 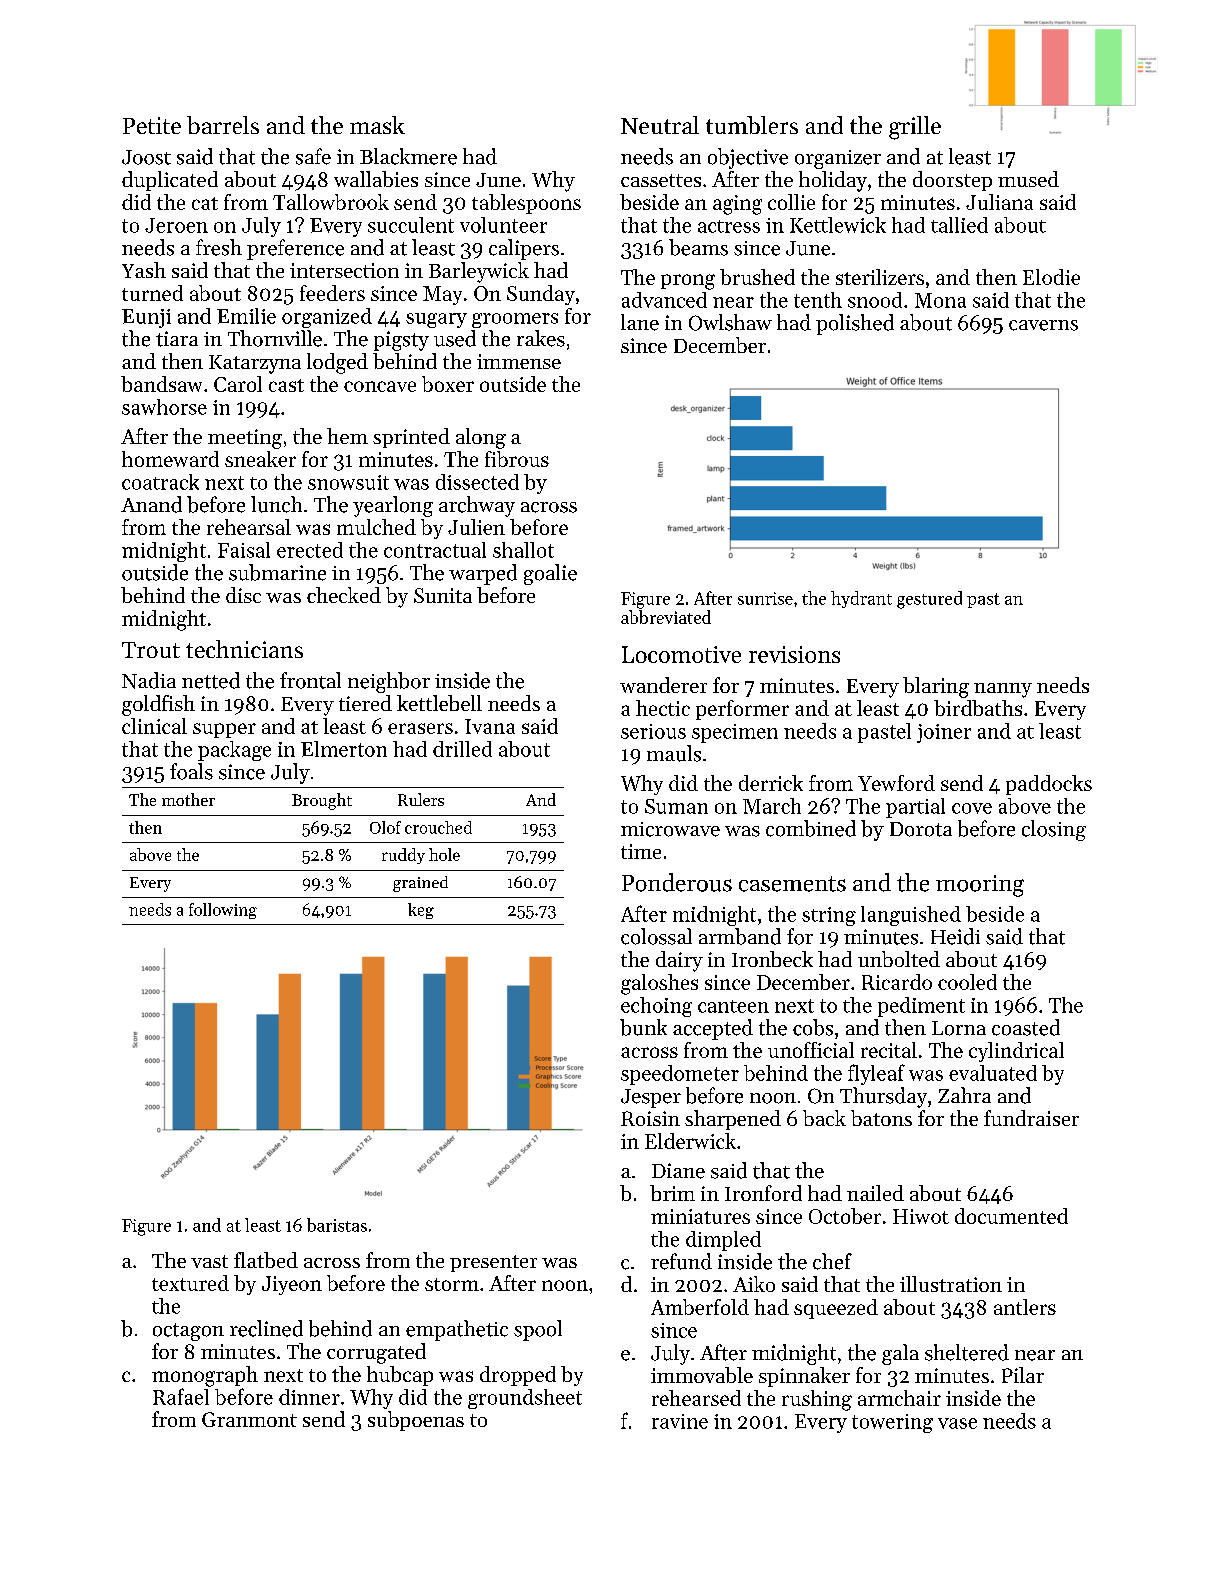 I want to click on grille, so click(x=915, y=128).
